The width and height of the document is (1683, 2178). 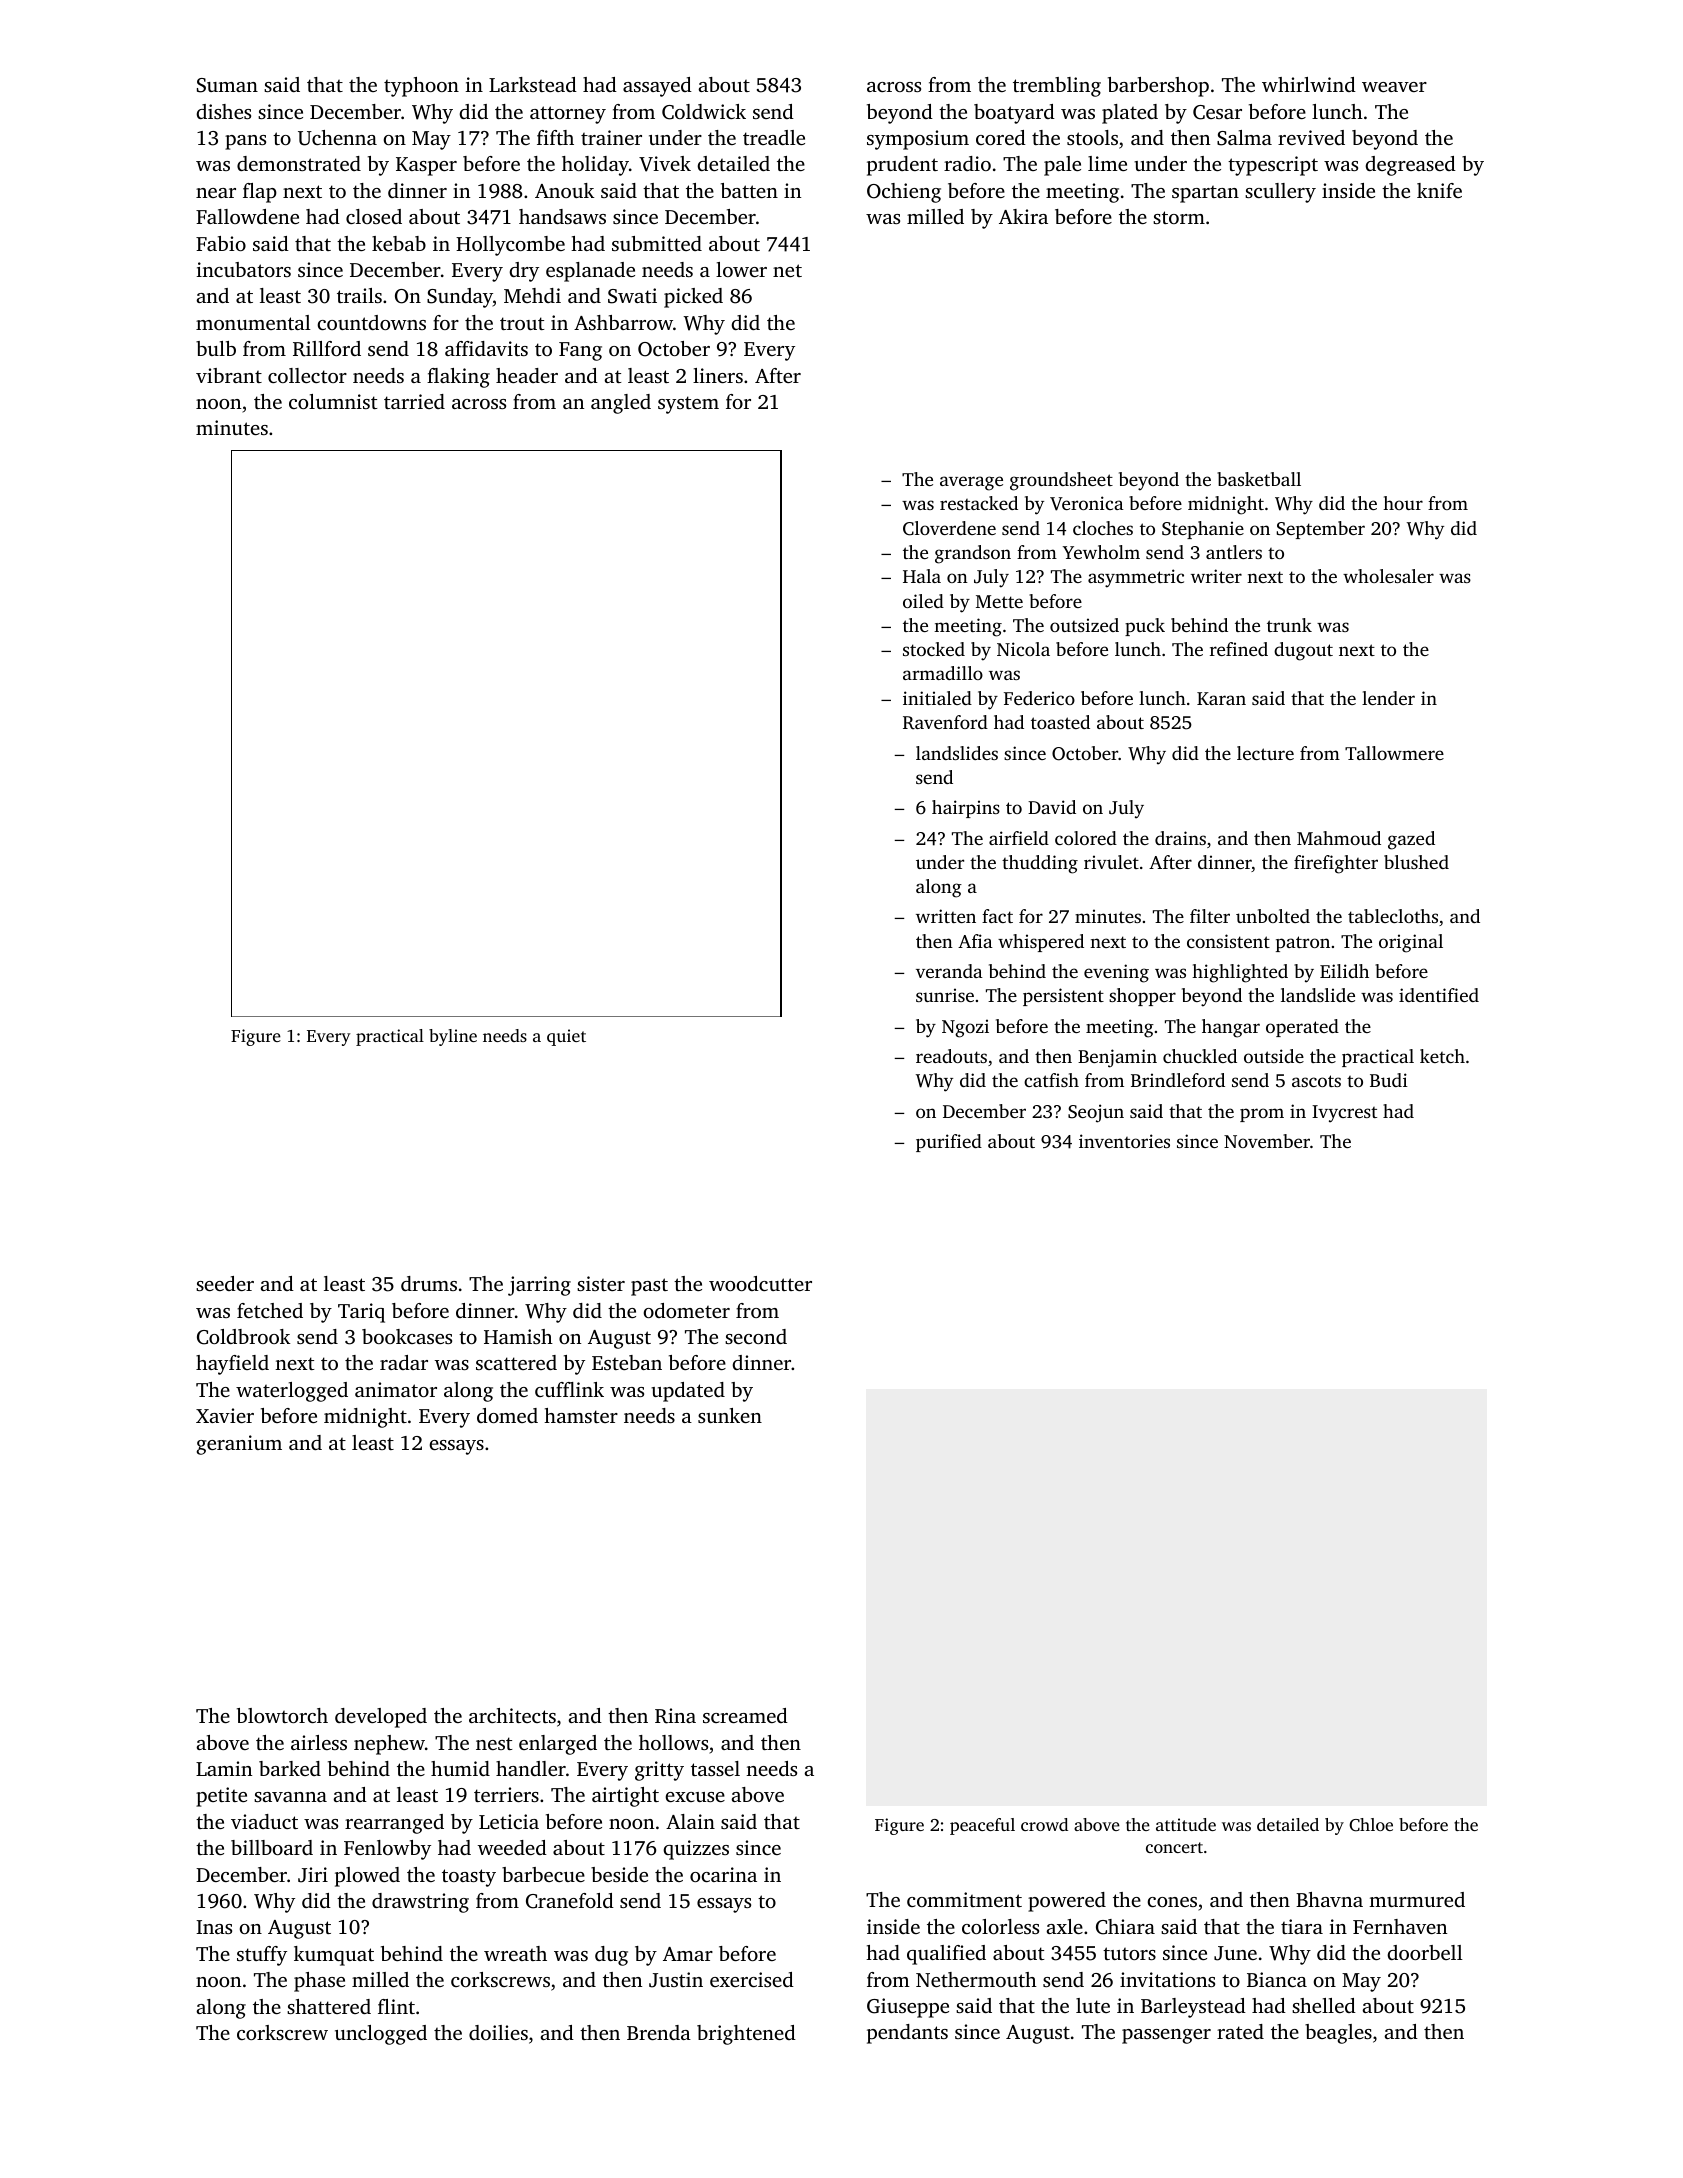 I want to click on columnist, so click(x=333, y=401).
